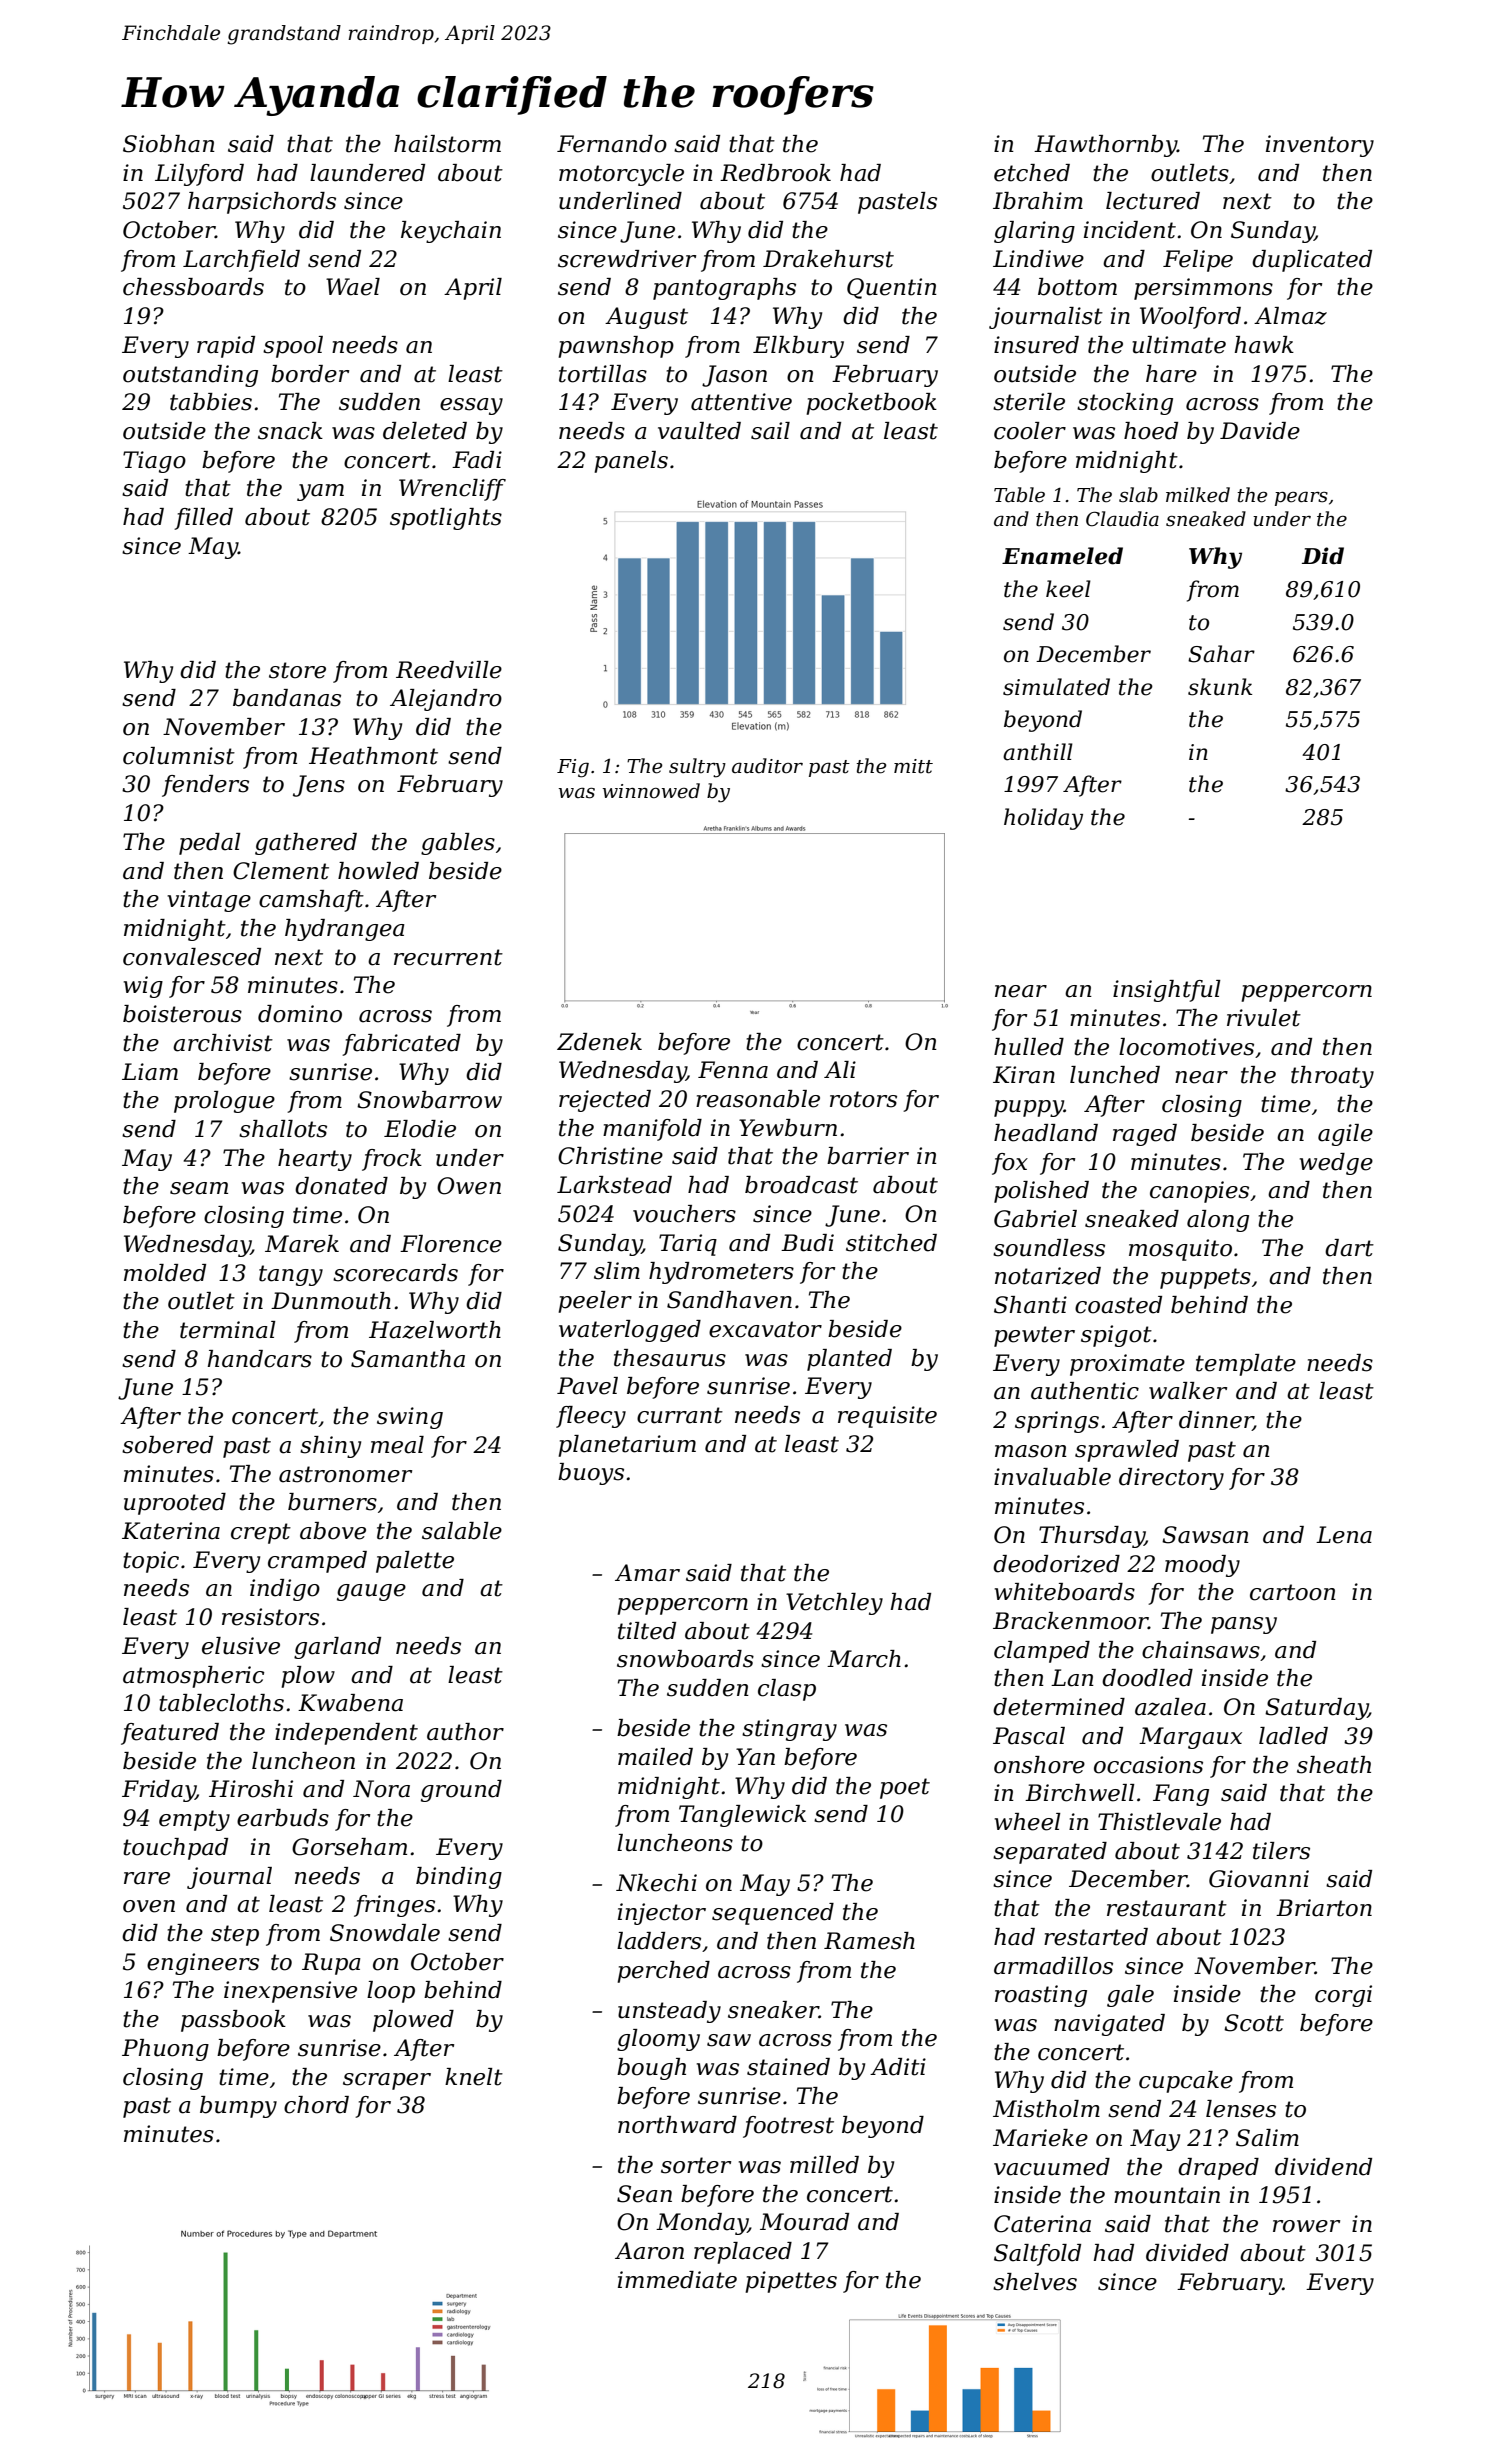 Image resolution: width=1496 pixels, height=2464 pixels. Describe the element at coordinates (300, 1014) in the screenshot. I see `domino` at that location.
